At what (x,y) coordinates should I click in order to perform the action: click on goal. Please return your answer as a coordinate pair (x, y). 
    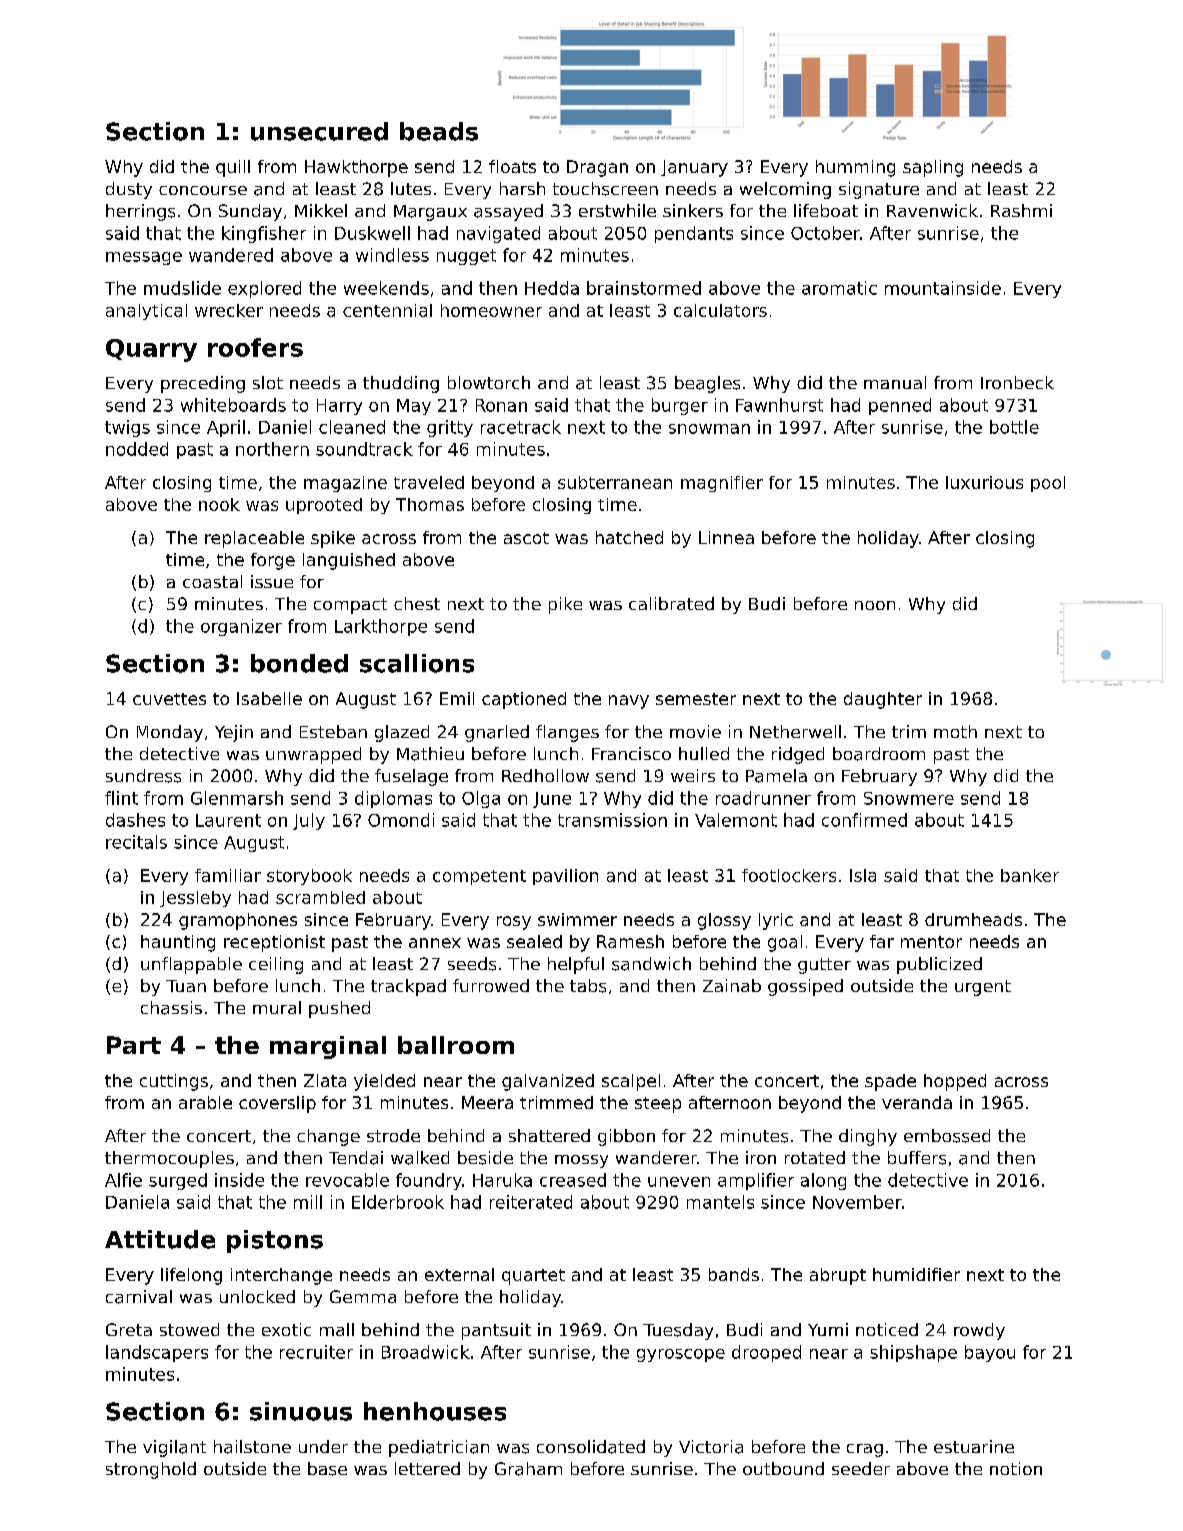
    Looking at the image, I should click on (785, 943).
